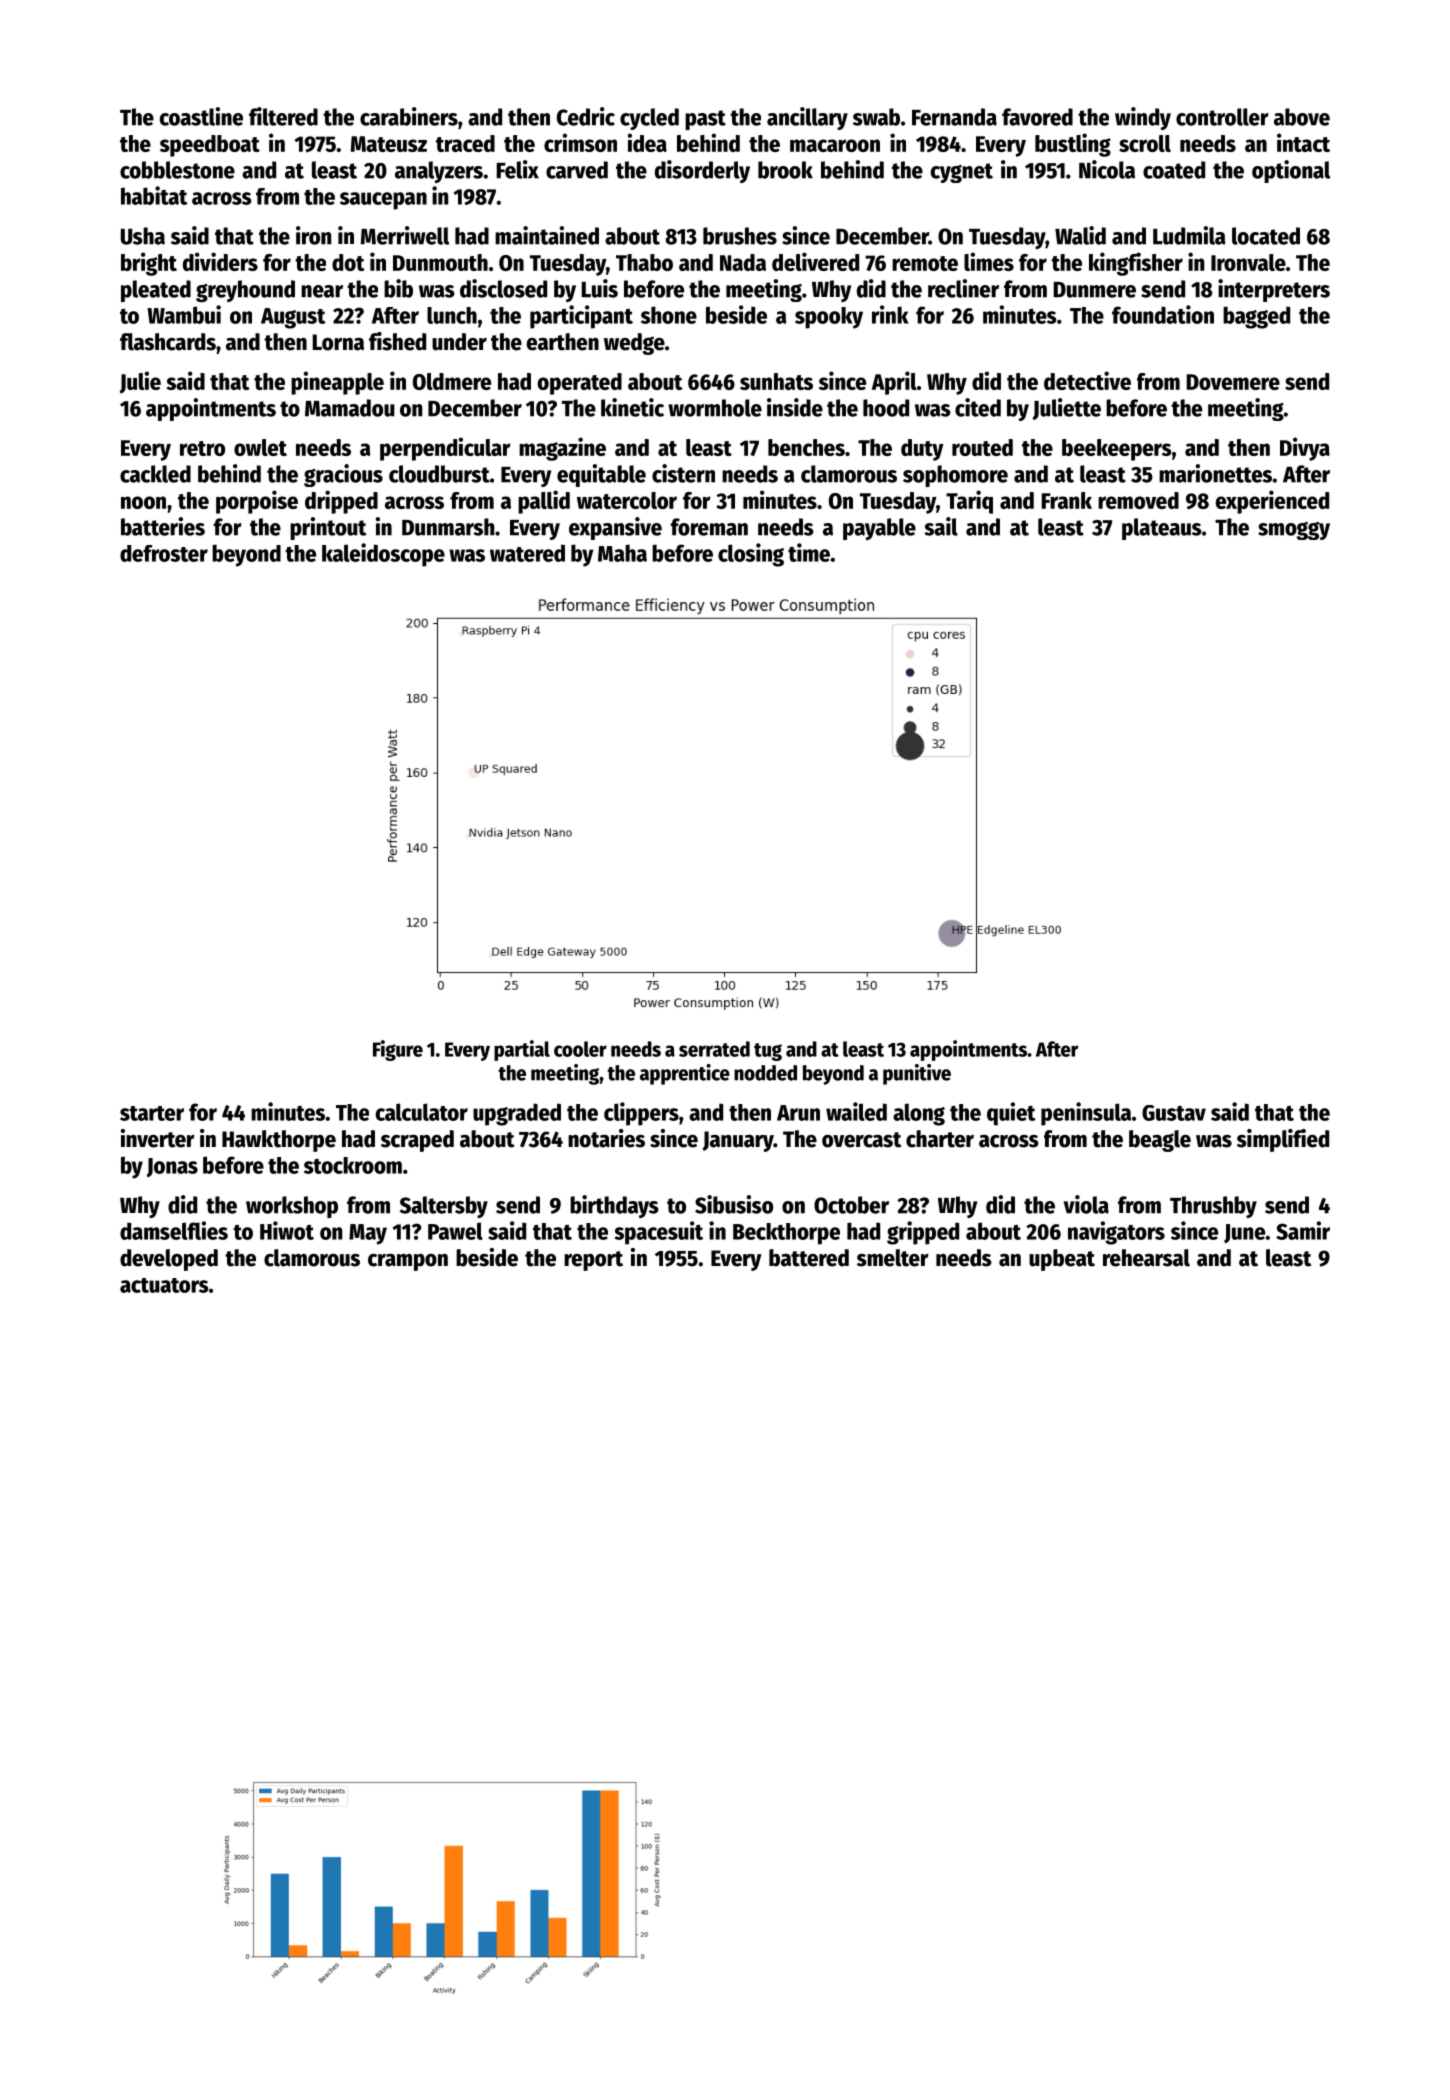 The width and height of the document is (1450, 2100). Describe the element at coordinates (164, 553) in the document. I see `defroster` at that location.
